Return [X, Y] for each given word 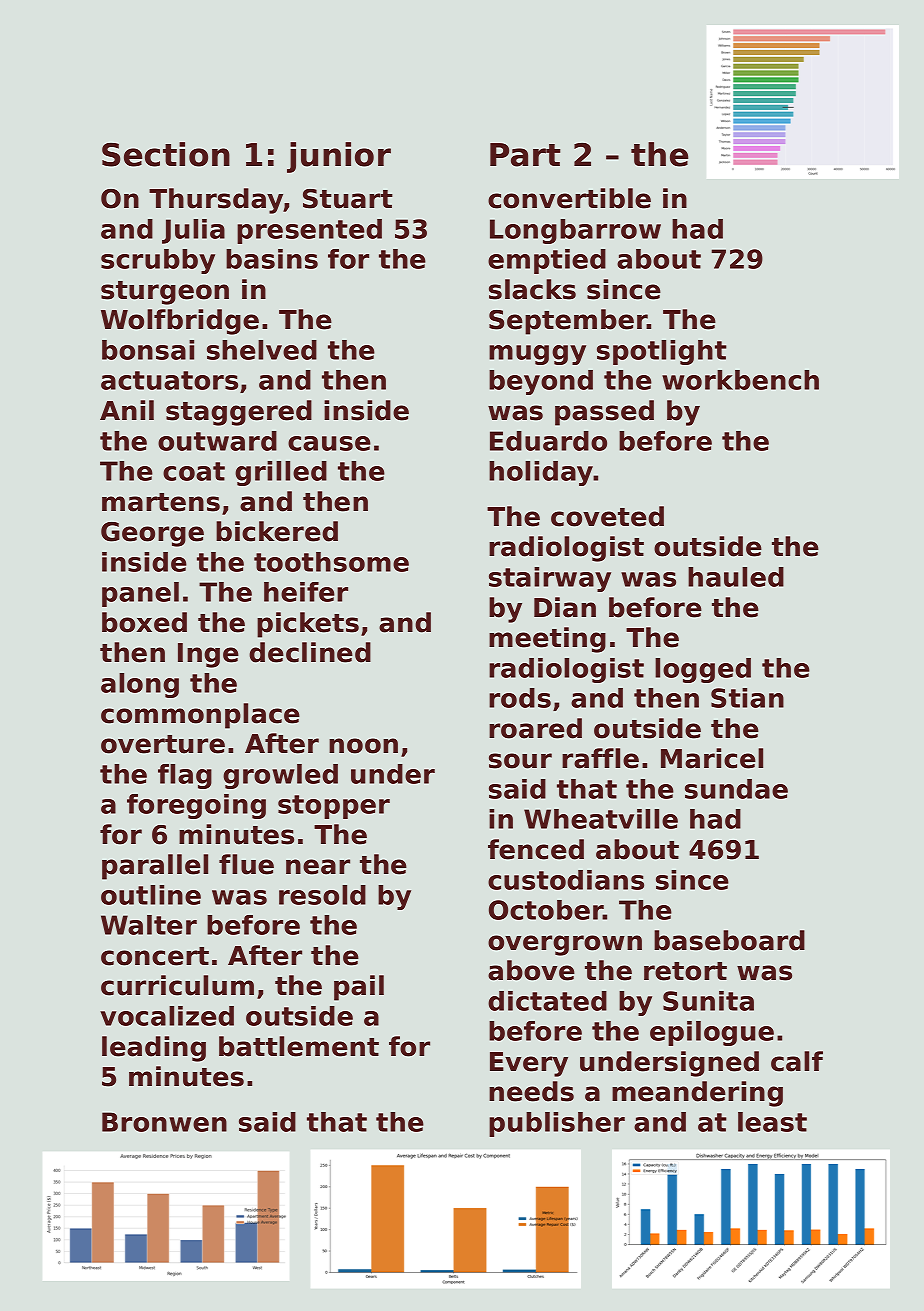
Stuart [348, 199]
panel [140, 594]
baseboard [729, 940]
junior [339, 157]
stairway [550, 579]
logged [703, 670]
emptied [547, 261]
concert [155, 956]
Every [529, 1064]
